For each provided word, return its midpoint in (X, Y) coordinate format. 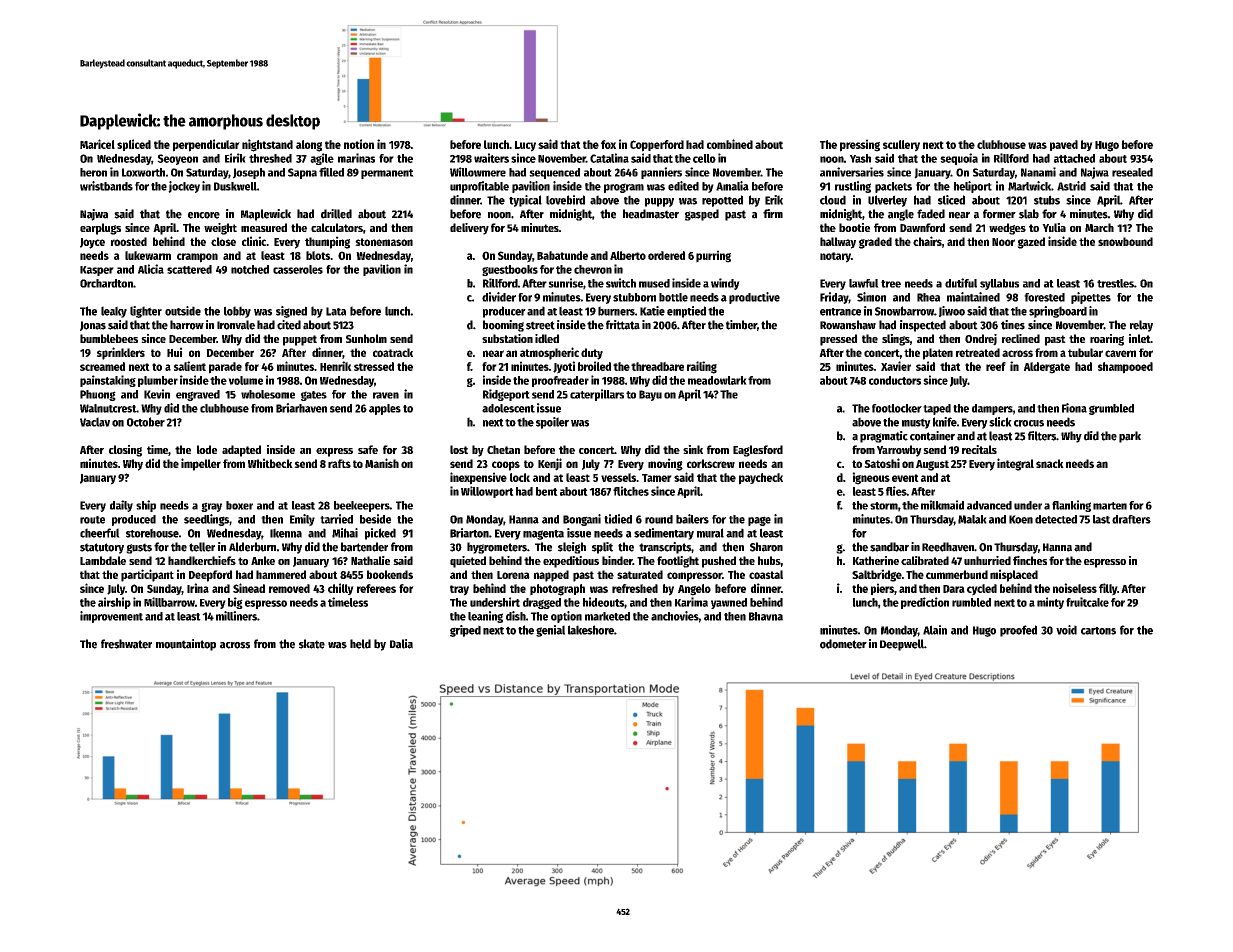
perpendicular (206, 145)
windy (725, 284)
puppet (300, 340)
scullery (901, 146)
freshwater (126, 644)
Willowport (487, 492)
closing (125, 451)
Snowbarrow (904, 311)
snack (1050, 463)
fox (608, 144)
